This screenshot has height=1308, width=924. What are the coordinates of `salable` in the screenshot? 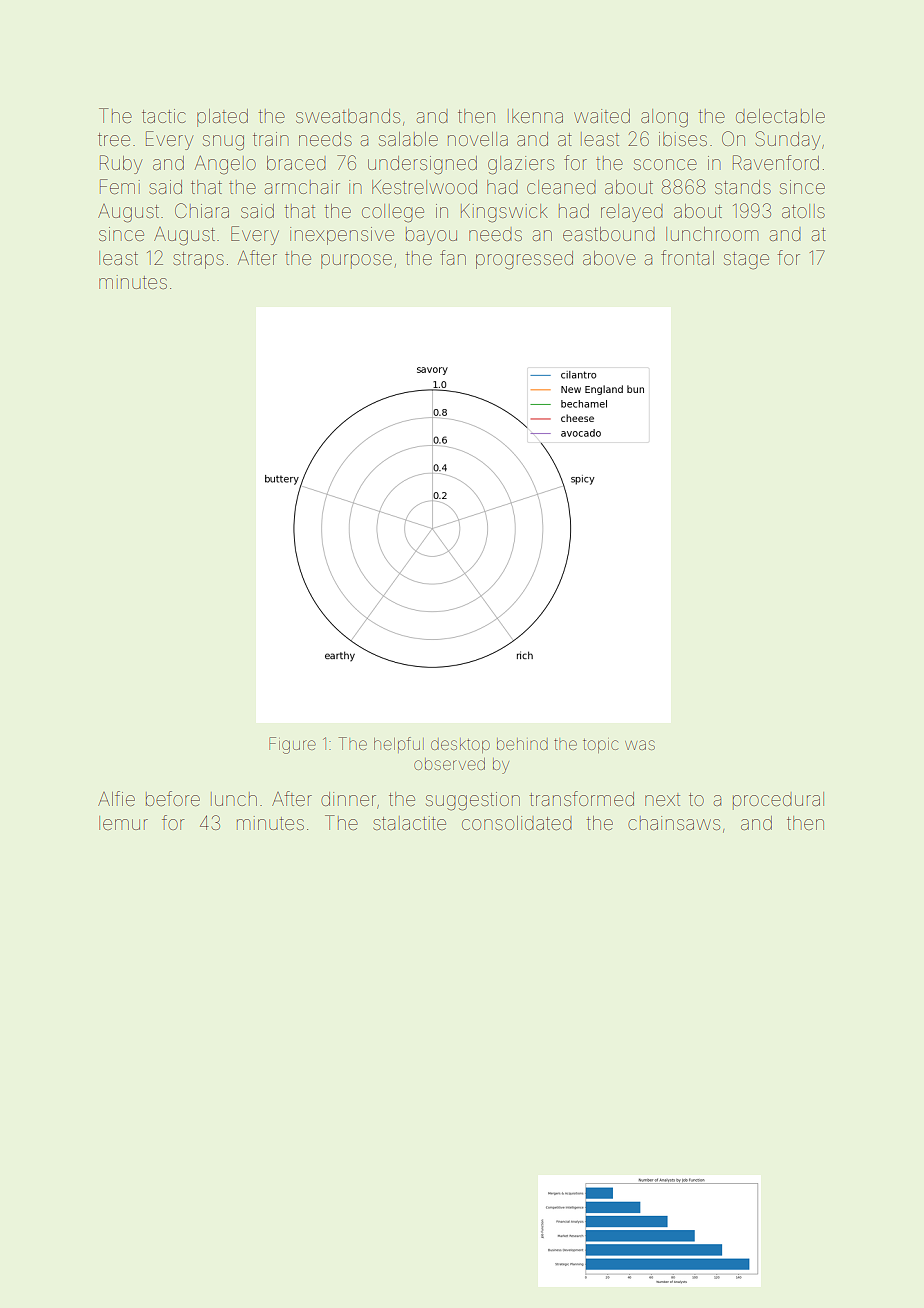 It's located at (408, 139).
